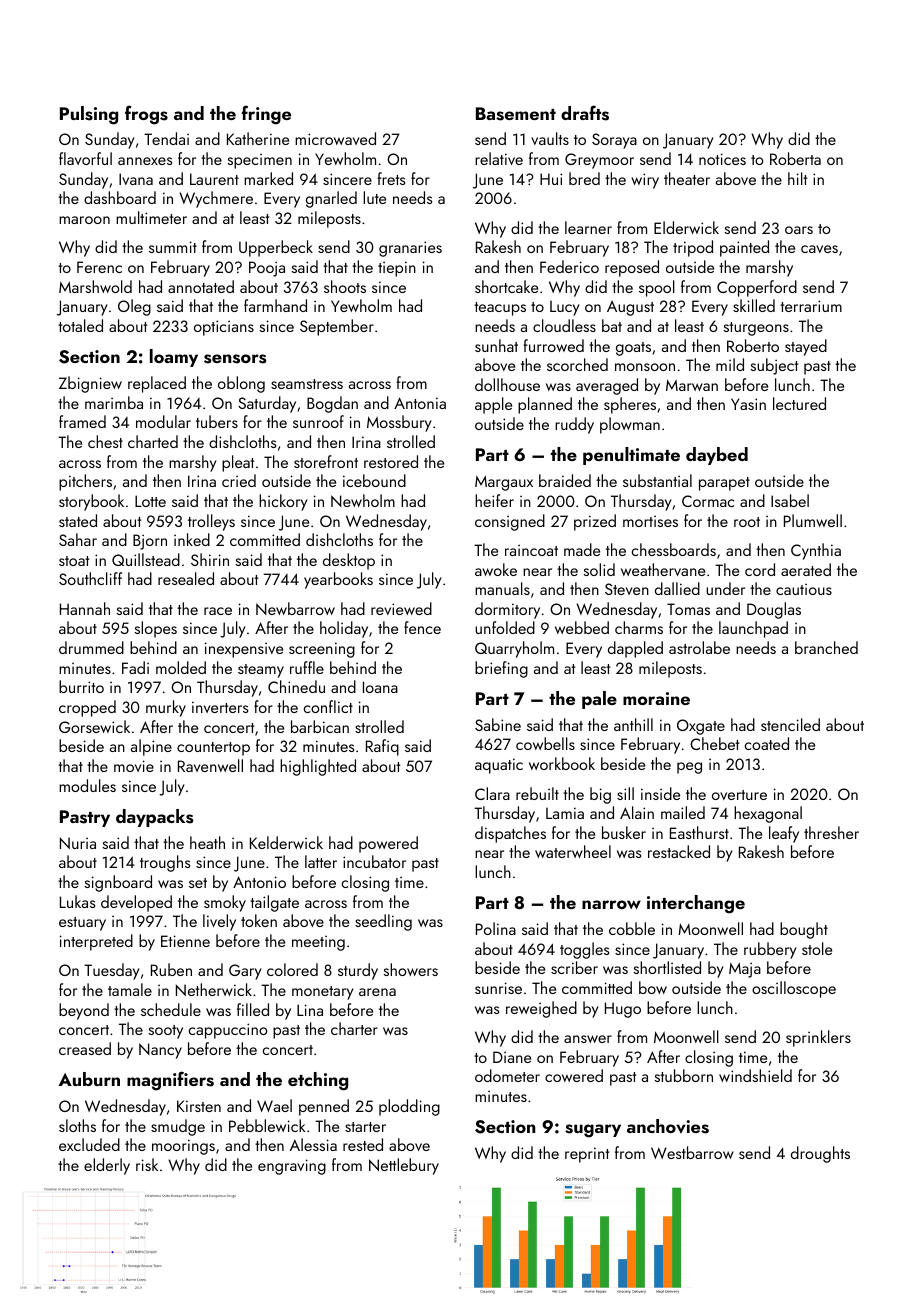 This image has width=924, height=1314. What do you see at coordinates (199, 1106) in the image?
I see `Kirsten` at bounding box center [199, 1106].
